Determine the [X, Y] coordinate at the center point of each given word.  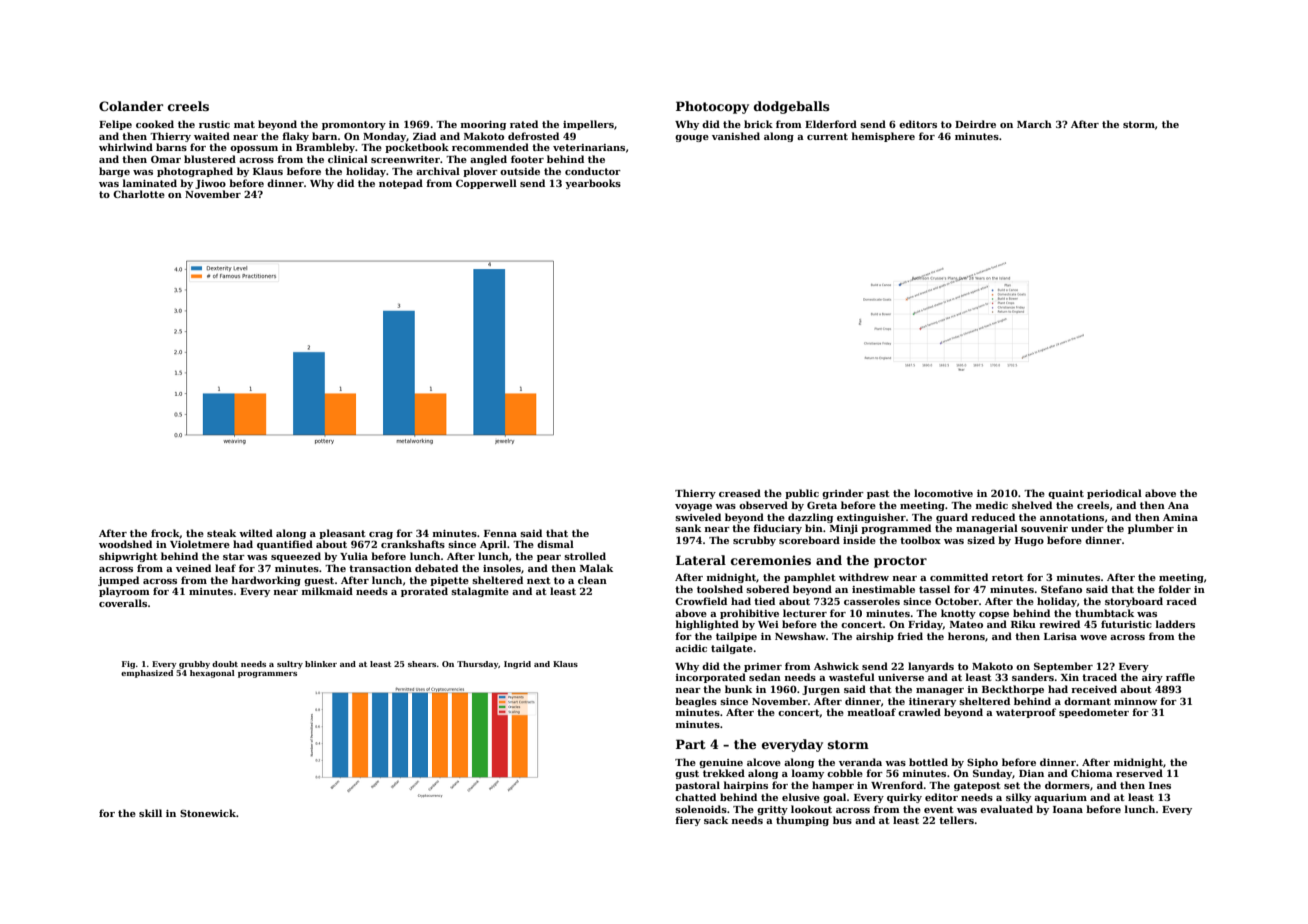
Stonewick [208, 813]
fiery [688, 821]
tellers [956, 820]
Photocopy [712, 107]
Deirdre [975, 124]
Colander [131, 106]
